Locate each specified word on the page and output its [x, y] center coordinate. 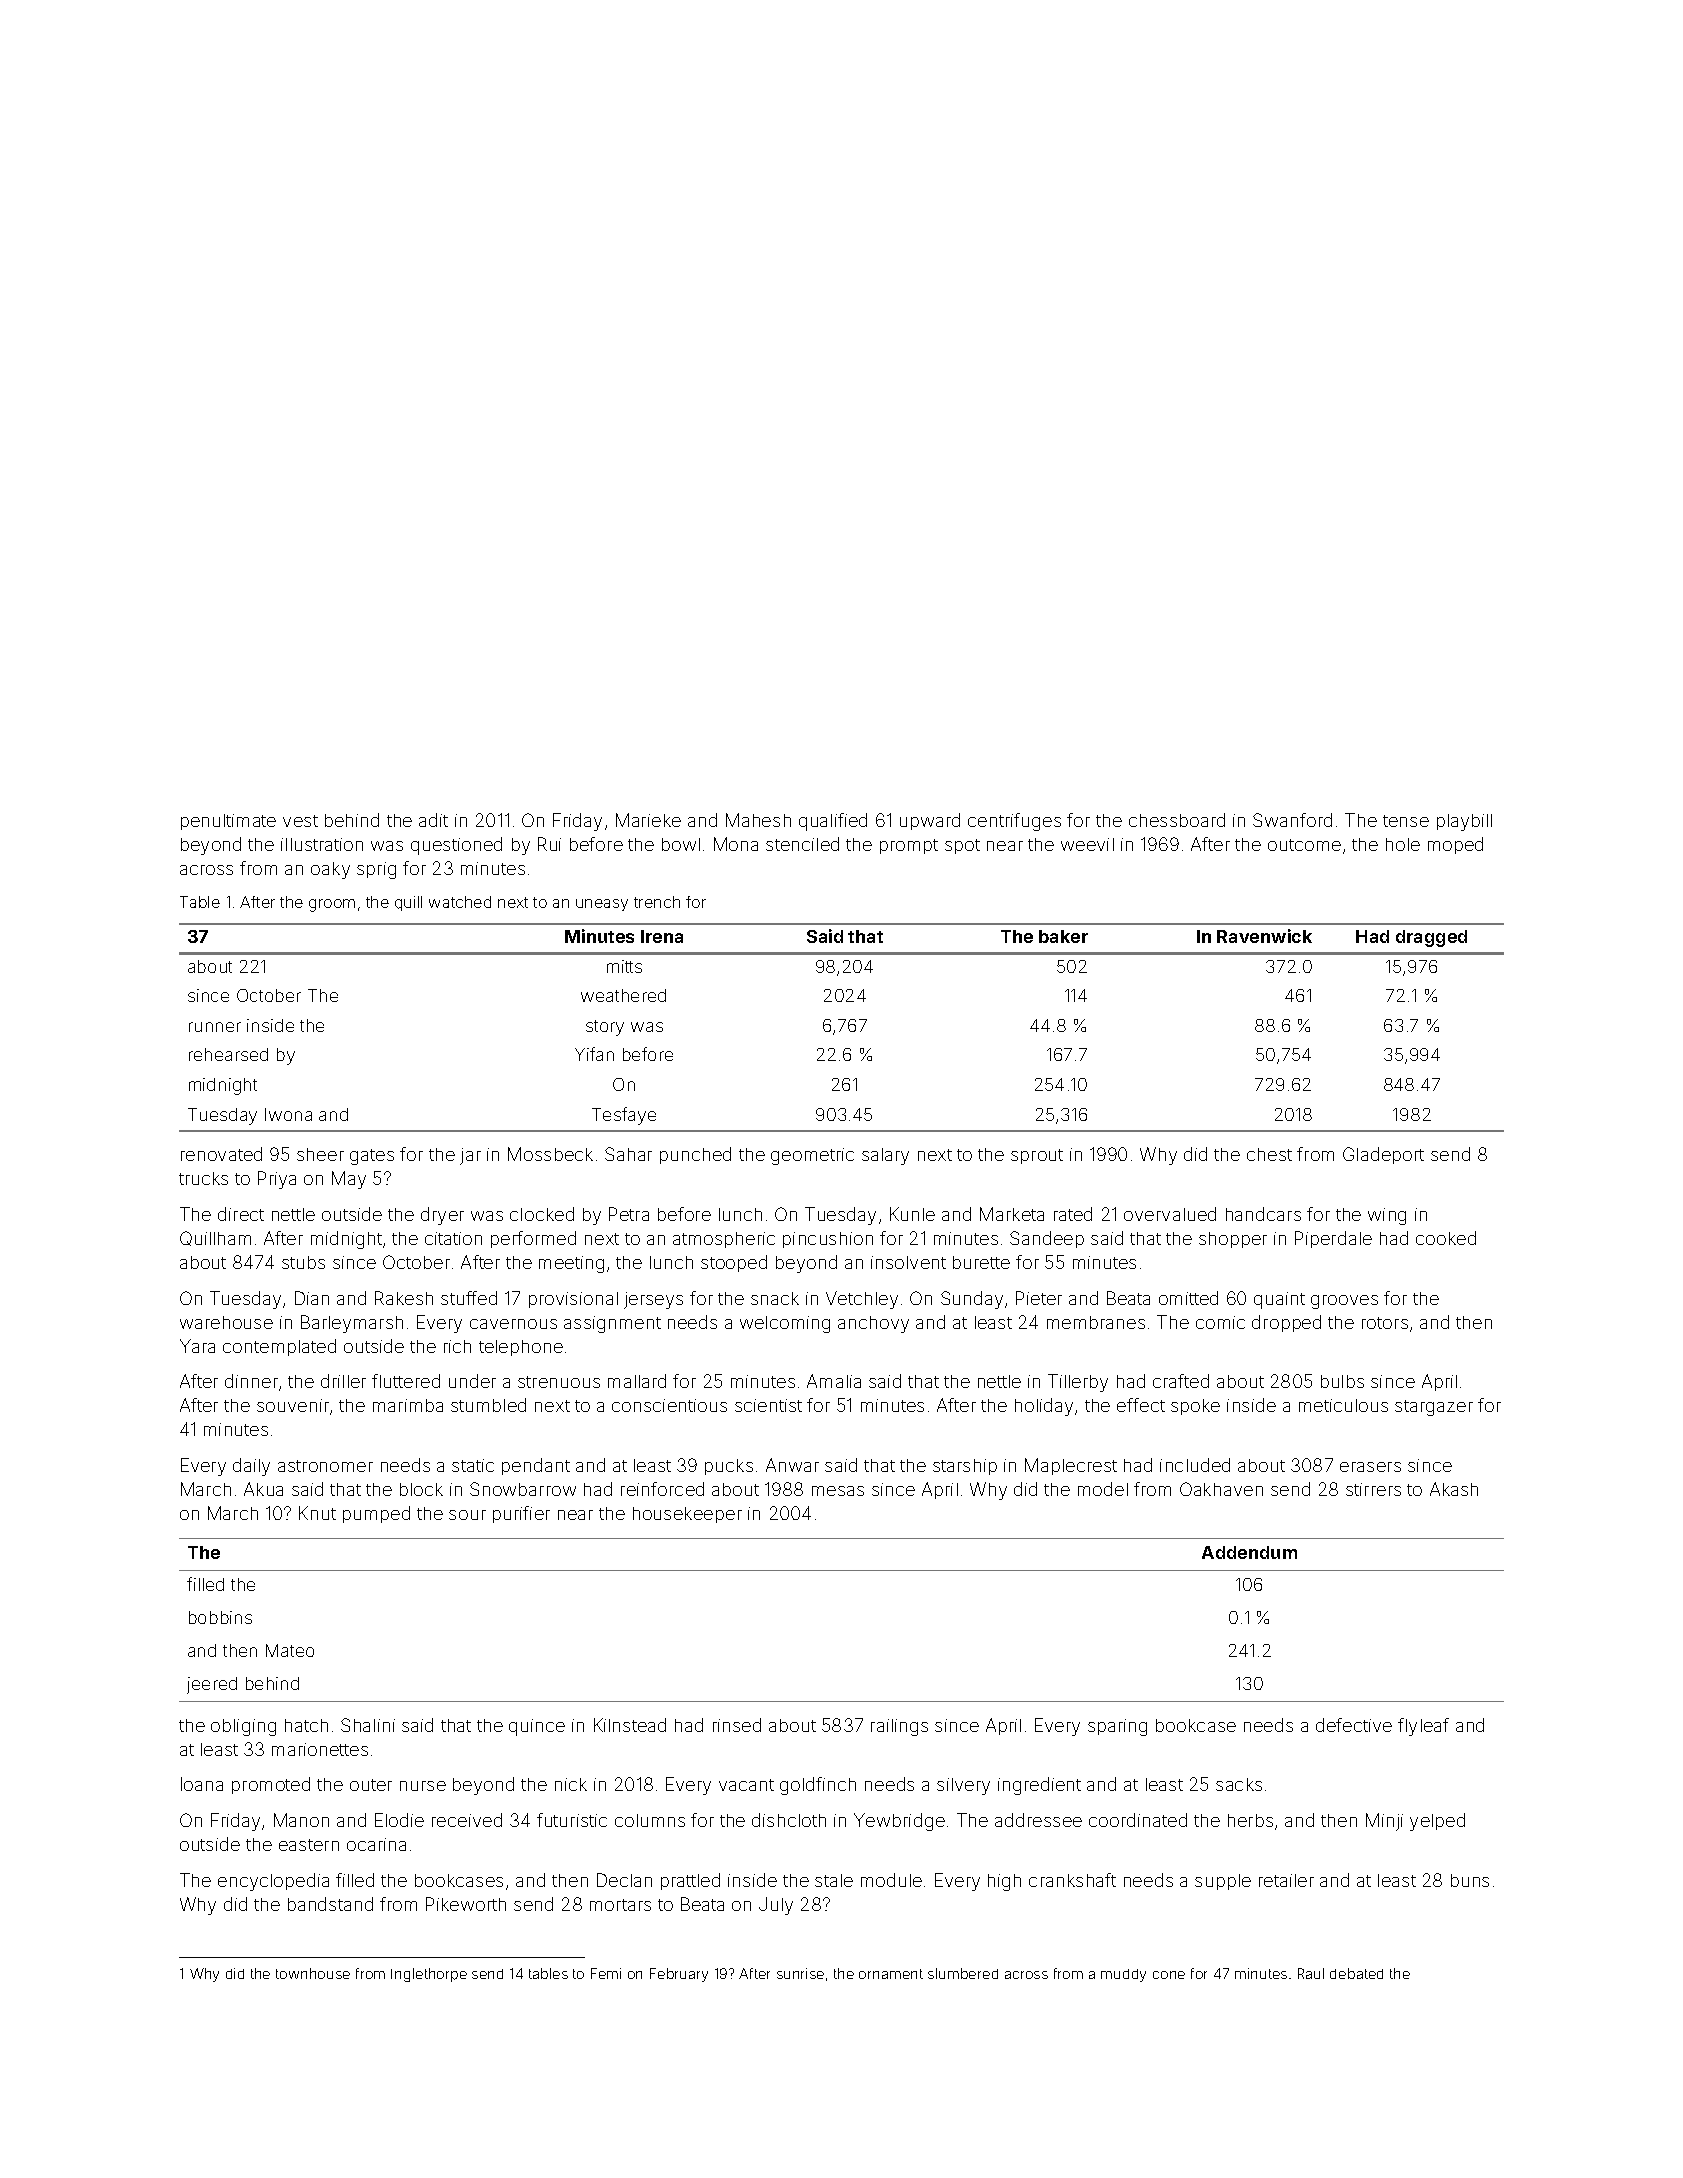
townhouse [313, 1973]
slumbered [963, 1973]
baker [1063, 936]
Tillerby [1078, 1383]
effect [1141, 1405]
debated [1356, 1973]
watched [460, 902]
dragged [1431, 938]
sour [467, 1515]
